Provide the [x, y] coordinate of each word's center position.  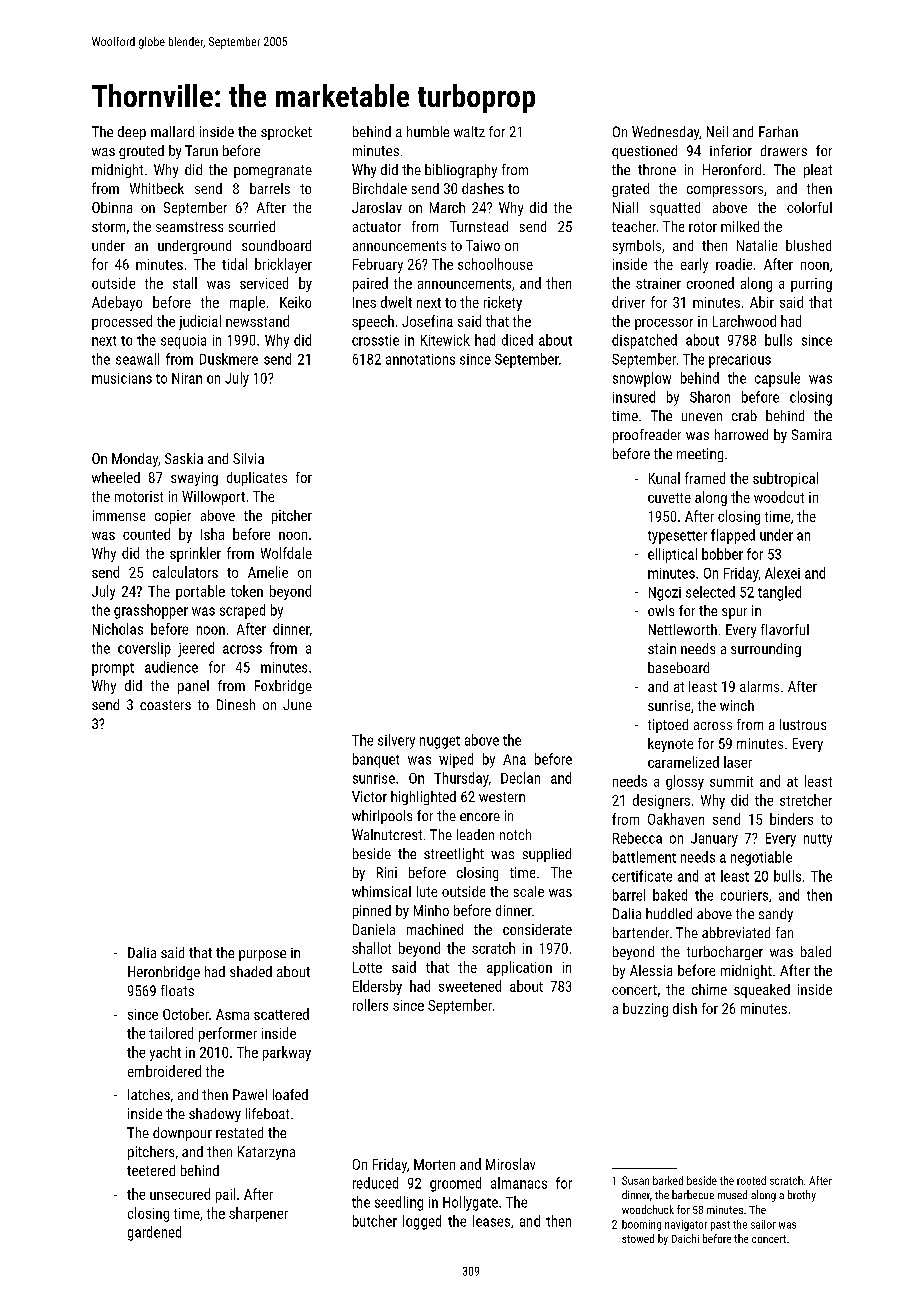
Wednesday [665, 133]
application [519, 968]
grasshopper [151, 611]
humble [428, 131]
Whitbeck [157, 188]
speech [373, 322]
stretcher [806, 800]
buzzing [645, 1010]
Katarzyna [266, 1153]
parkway [287, 1053]
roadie [734, 264]
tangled [779, 593]
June [297, 704]
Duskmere [229, 359]
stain [662, 648]
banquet [376, 760]
